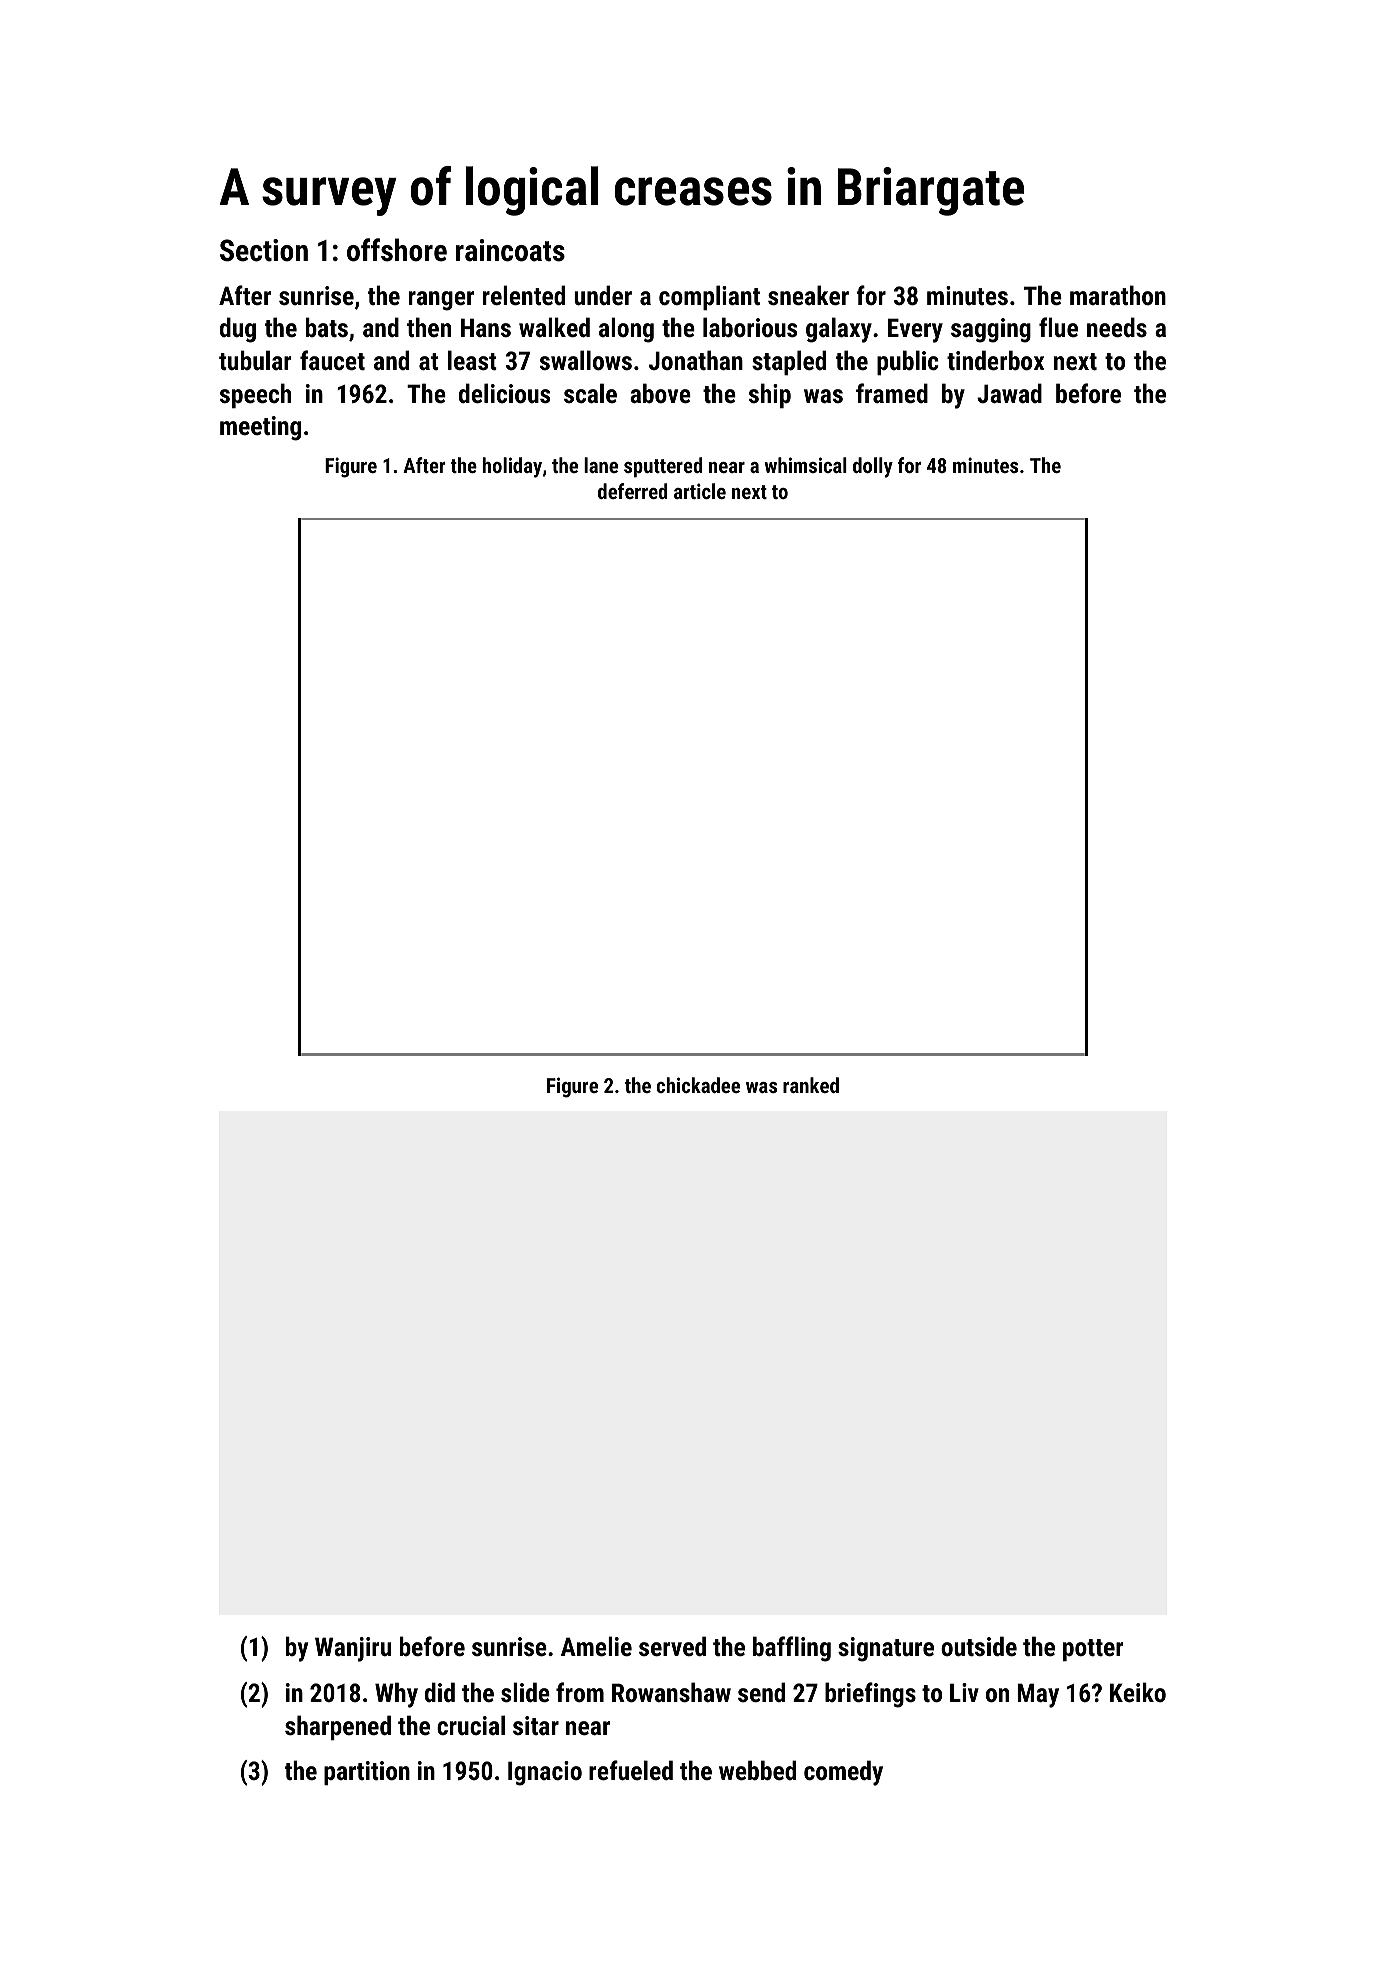  Describe the element at coordinates (264, 250) in the document. I see `Section` at that location.
